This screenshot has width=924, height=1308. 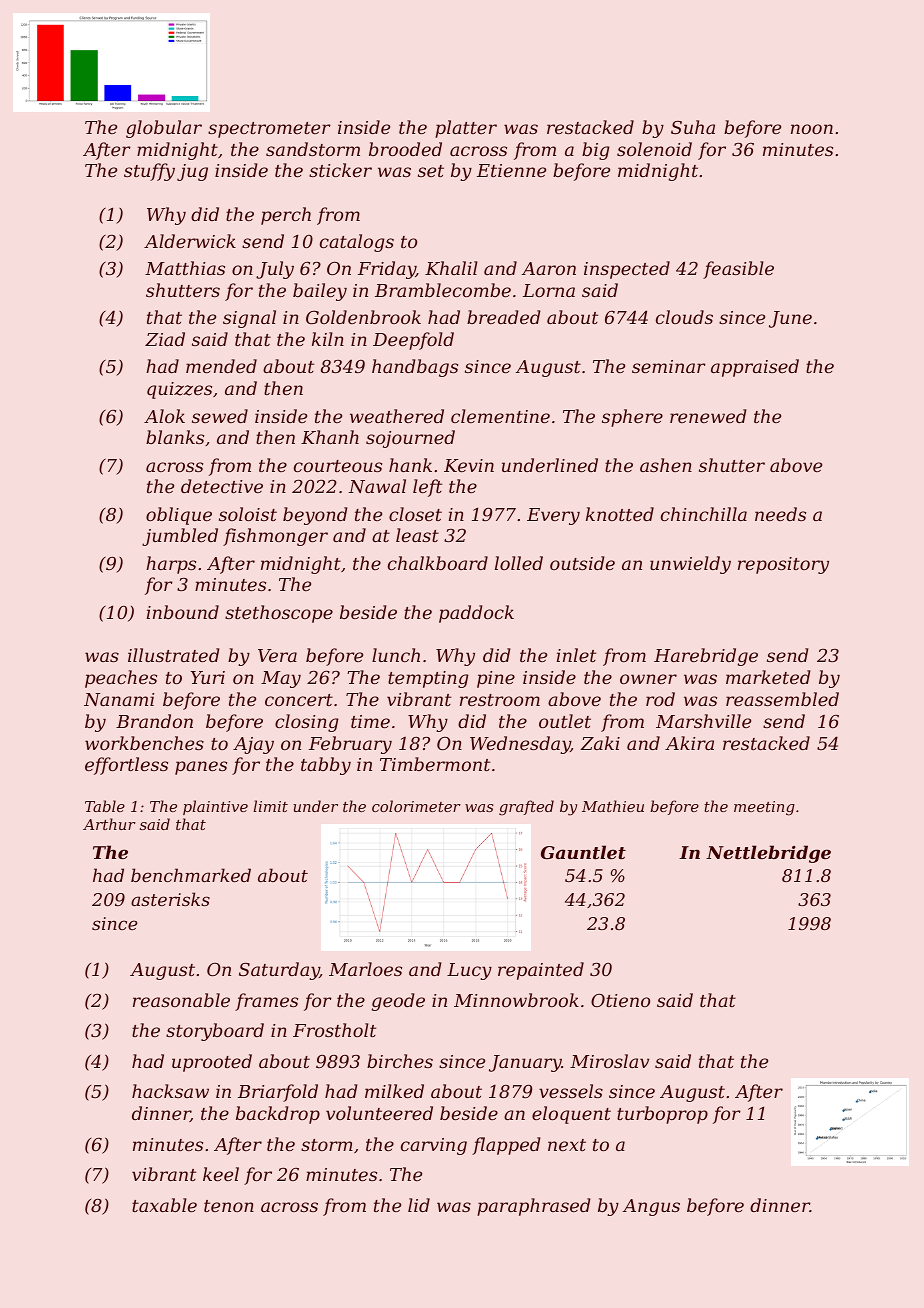 What do you see at coordinates (654, 149) in the screenshot?
I see `solenoid` at bounding box center [654, 149].
